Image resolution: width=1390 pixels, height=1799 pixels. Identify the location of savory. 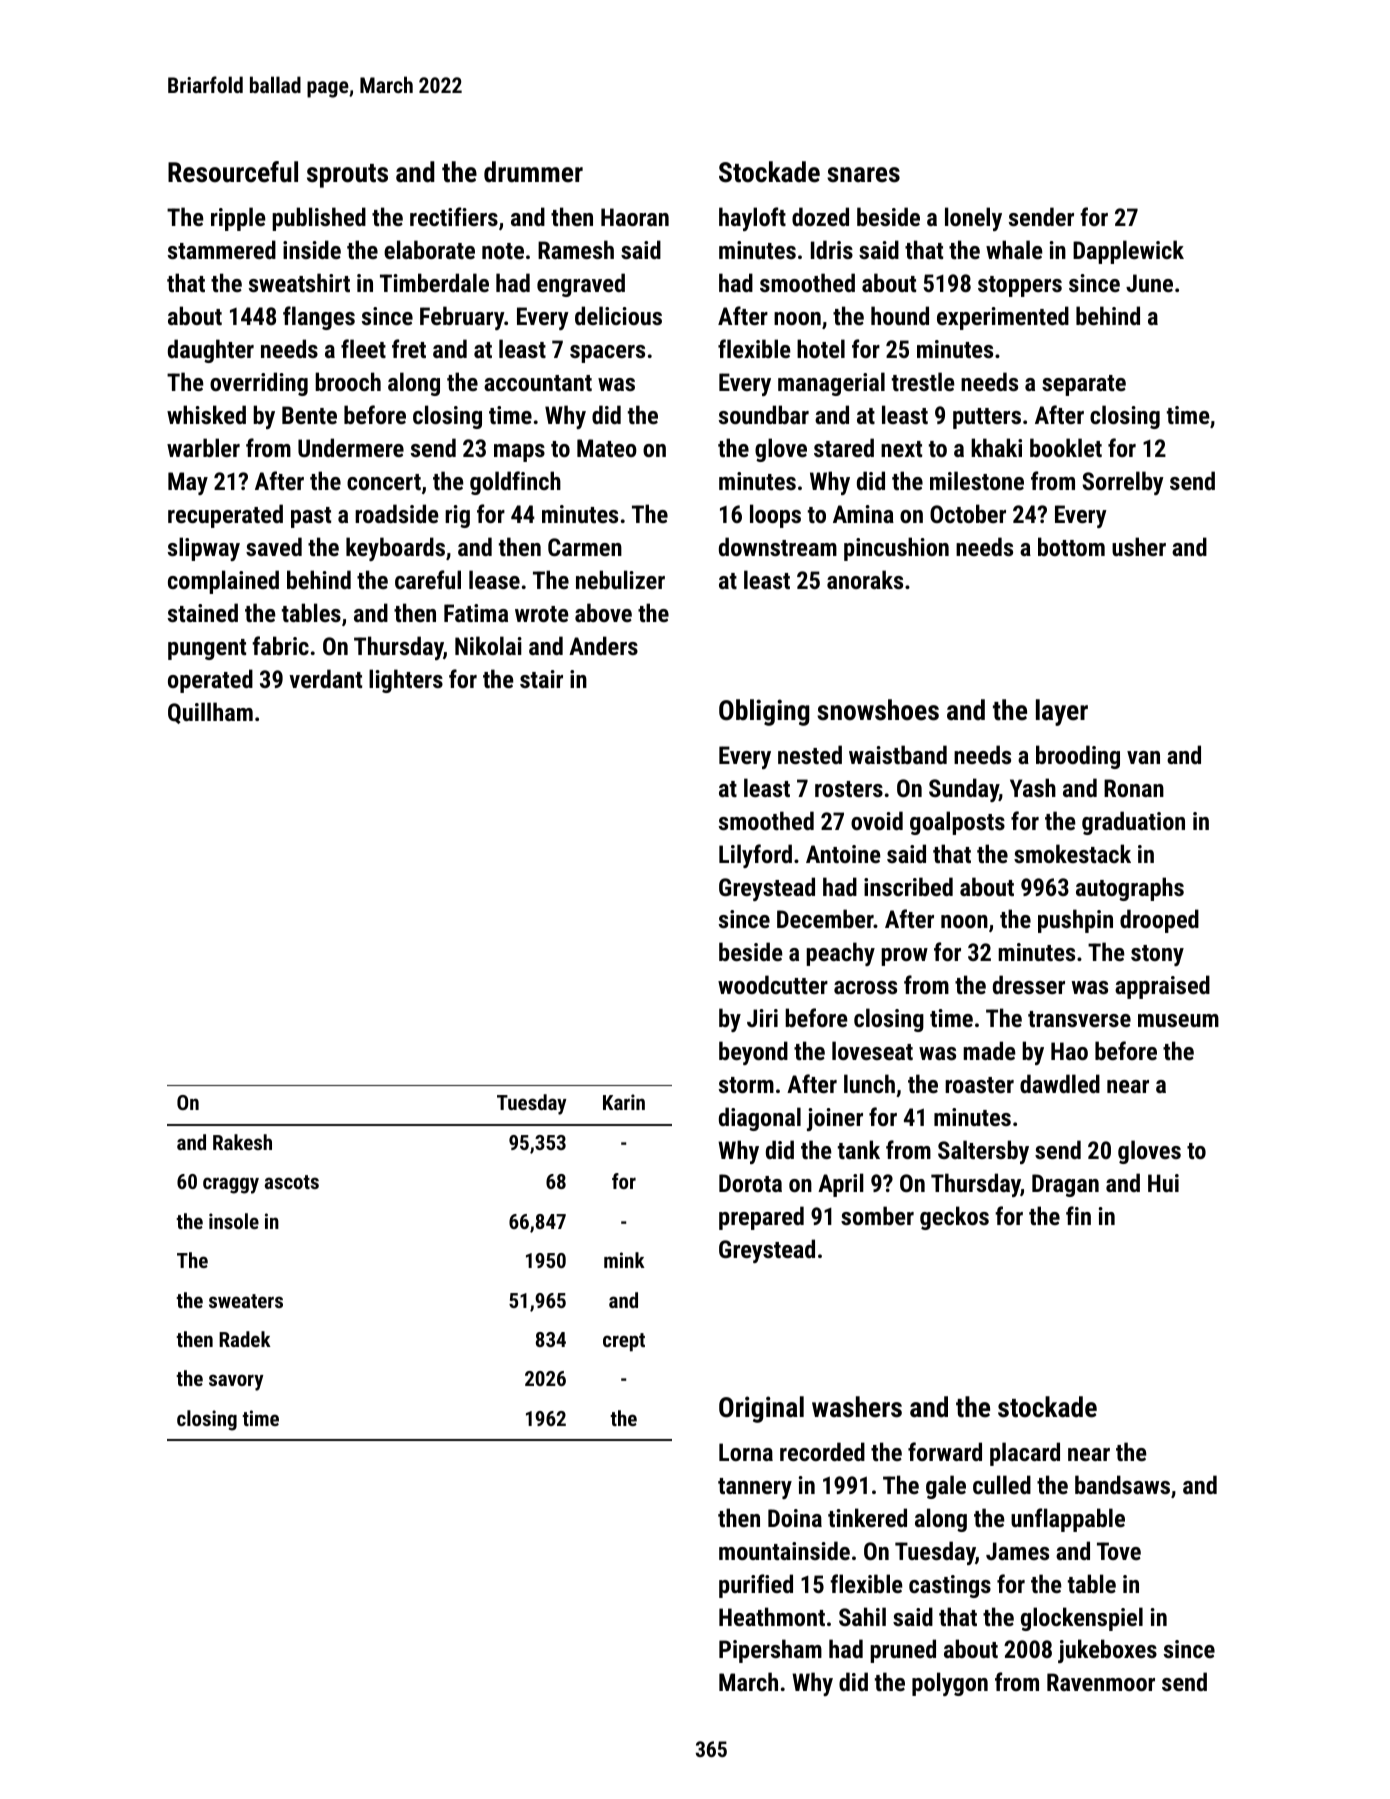
(236, 1382).
